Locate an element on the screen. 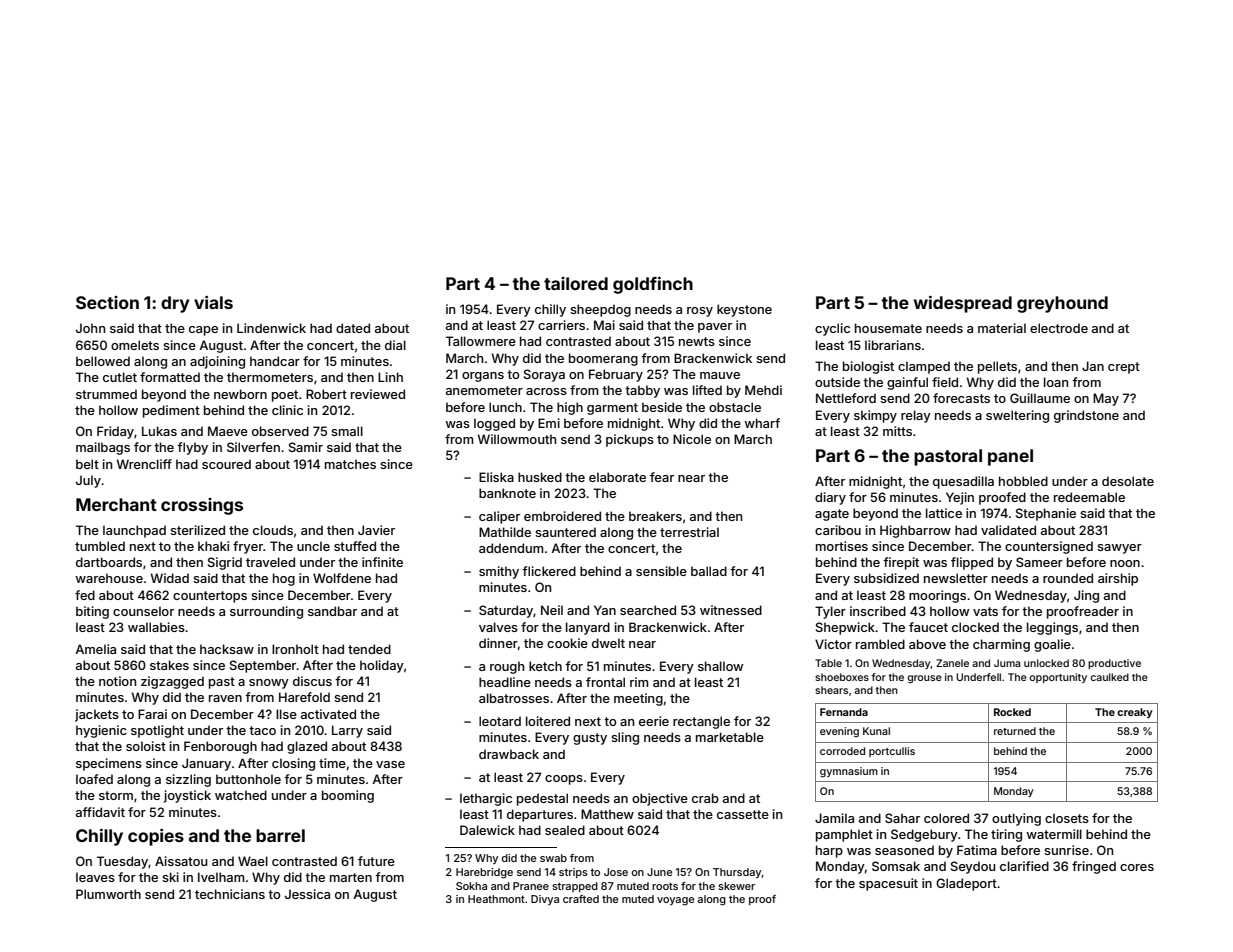  caliper is located at coordinates (499, 517).
